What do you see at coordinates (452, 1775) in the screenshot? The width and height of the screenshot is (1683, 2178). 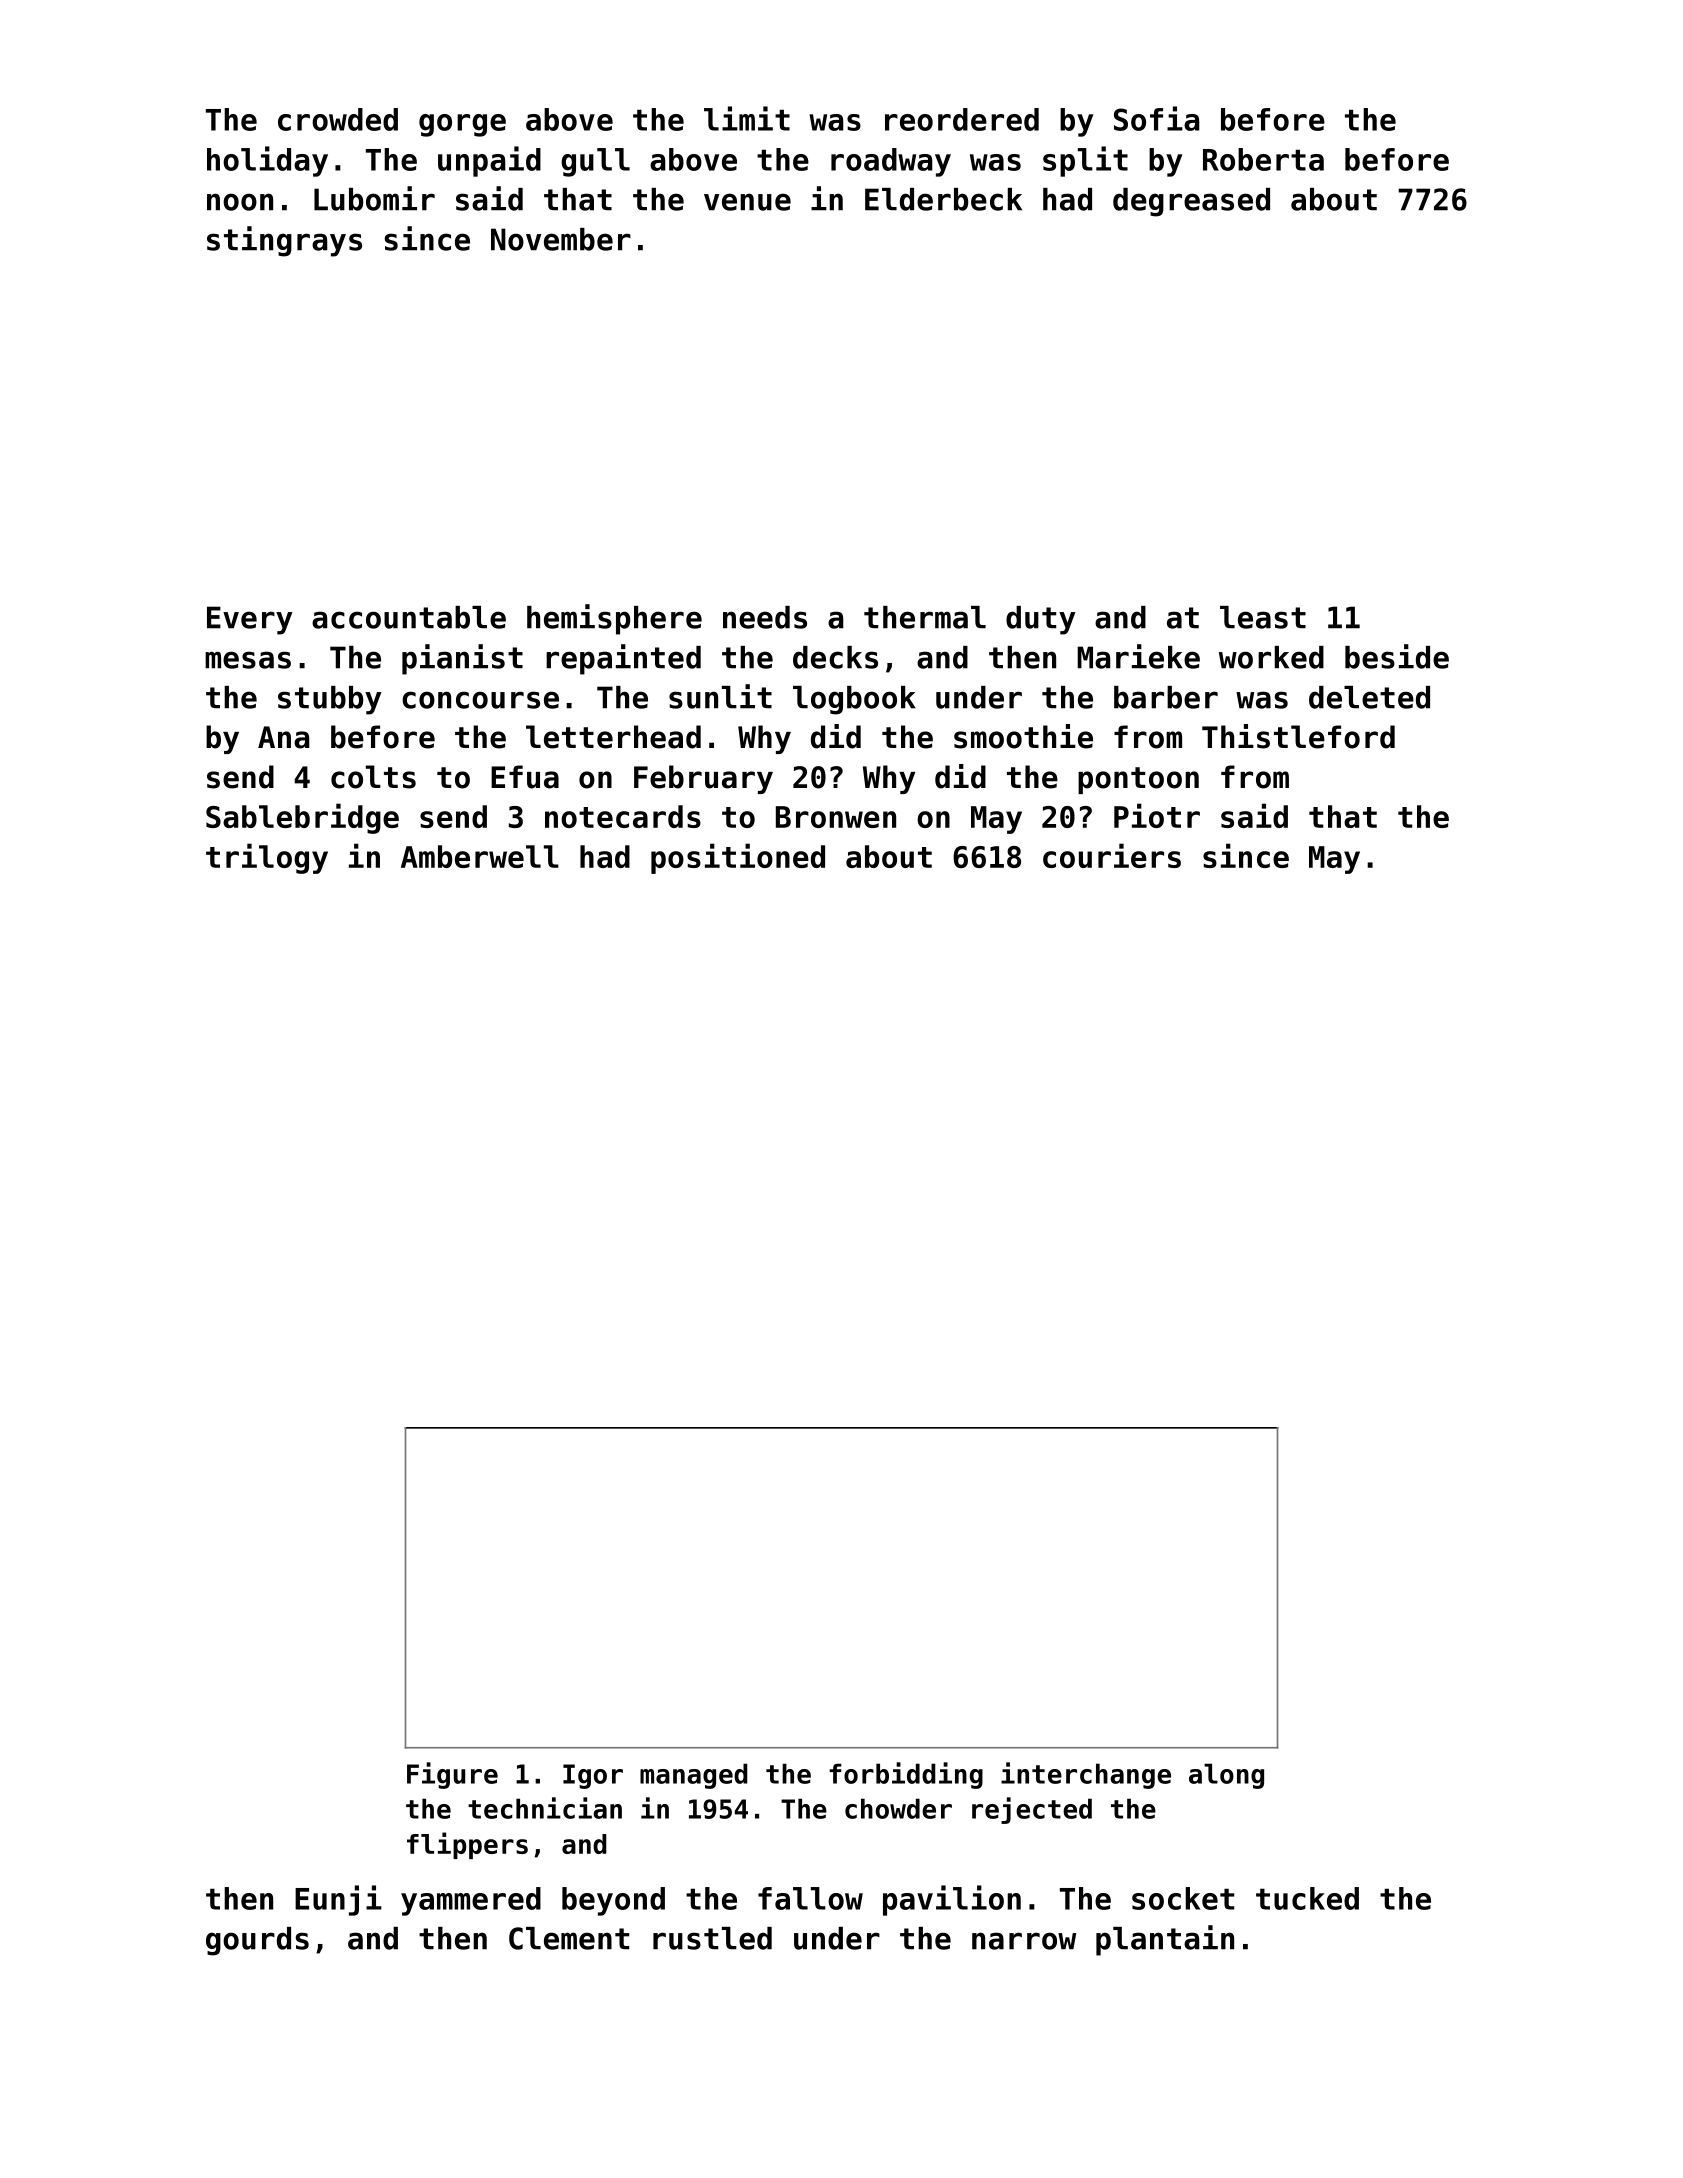 I see `Figure` at bounding box center [452, 1775].
